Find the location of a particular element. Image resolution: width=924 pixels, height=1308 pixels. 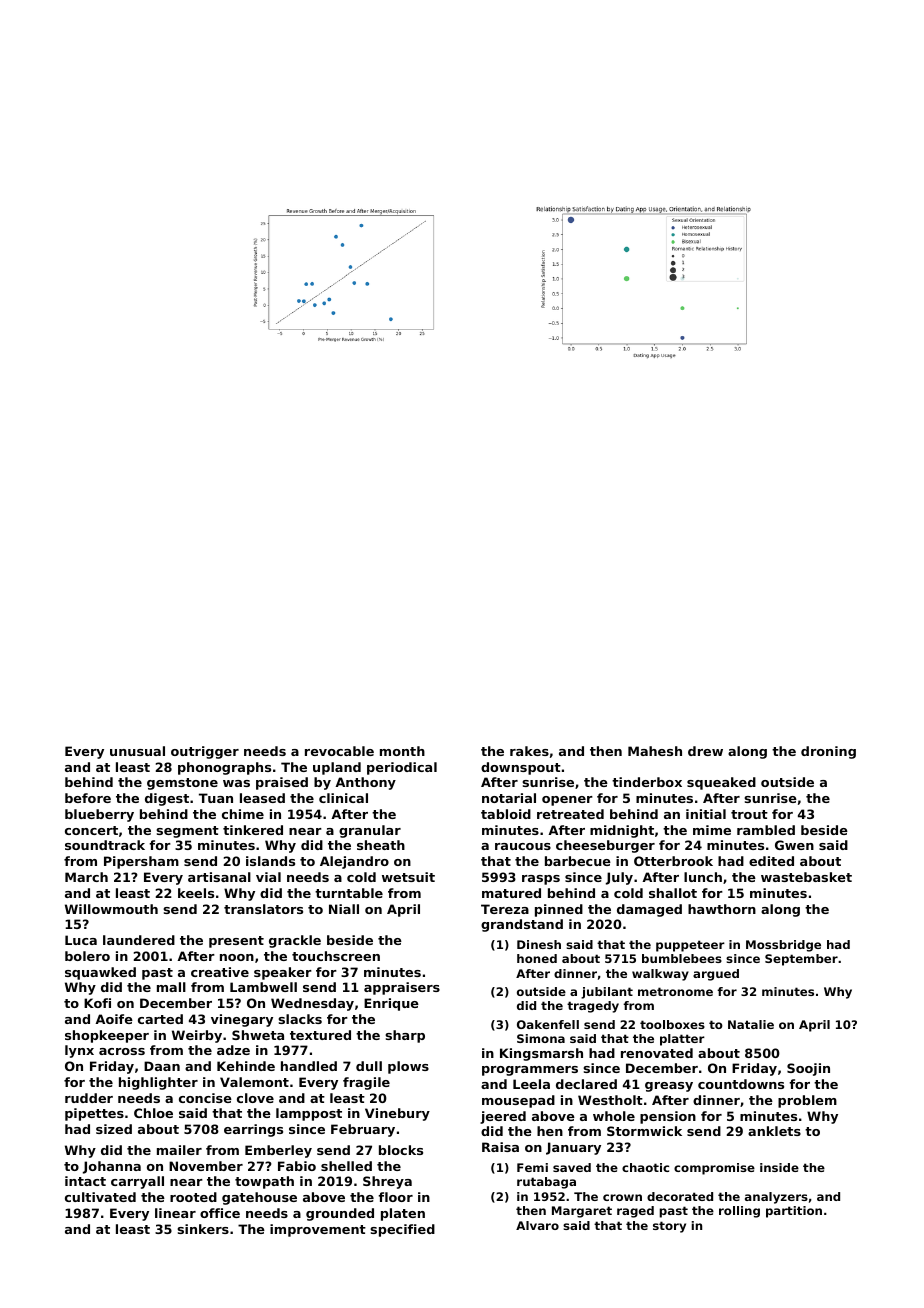

Mossbridge is located at coordinates (783, 946).
